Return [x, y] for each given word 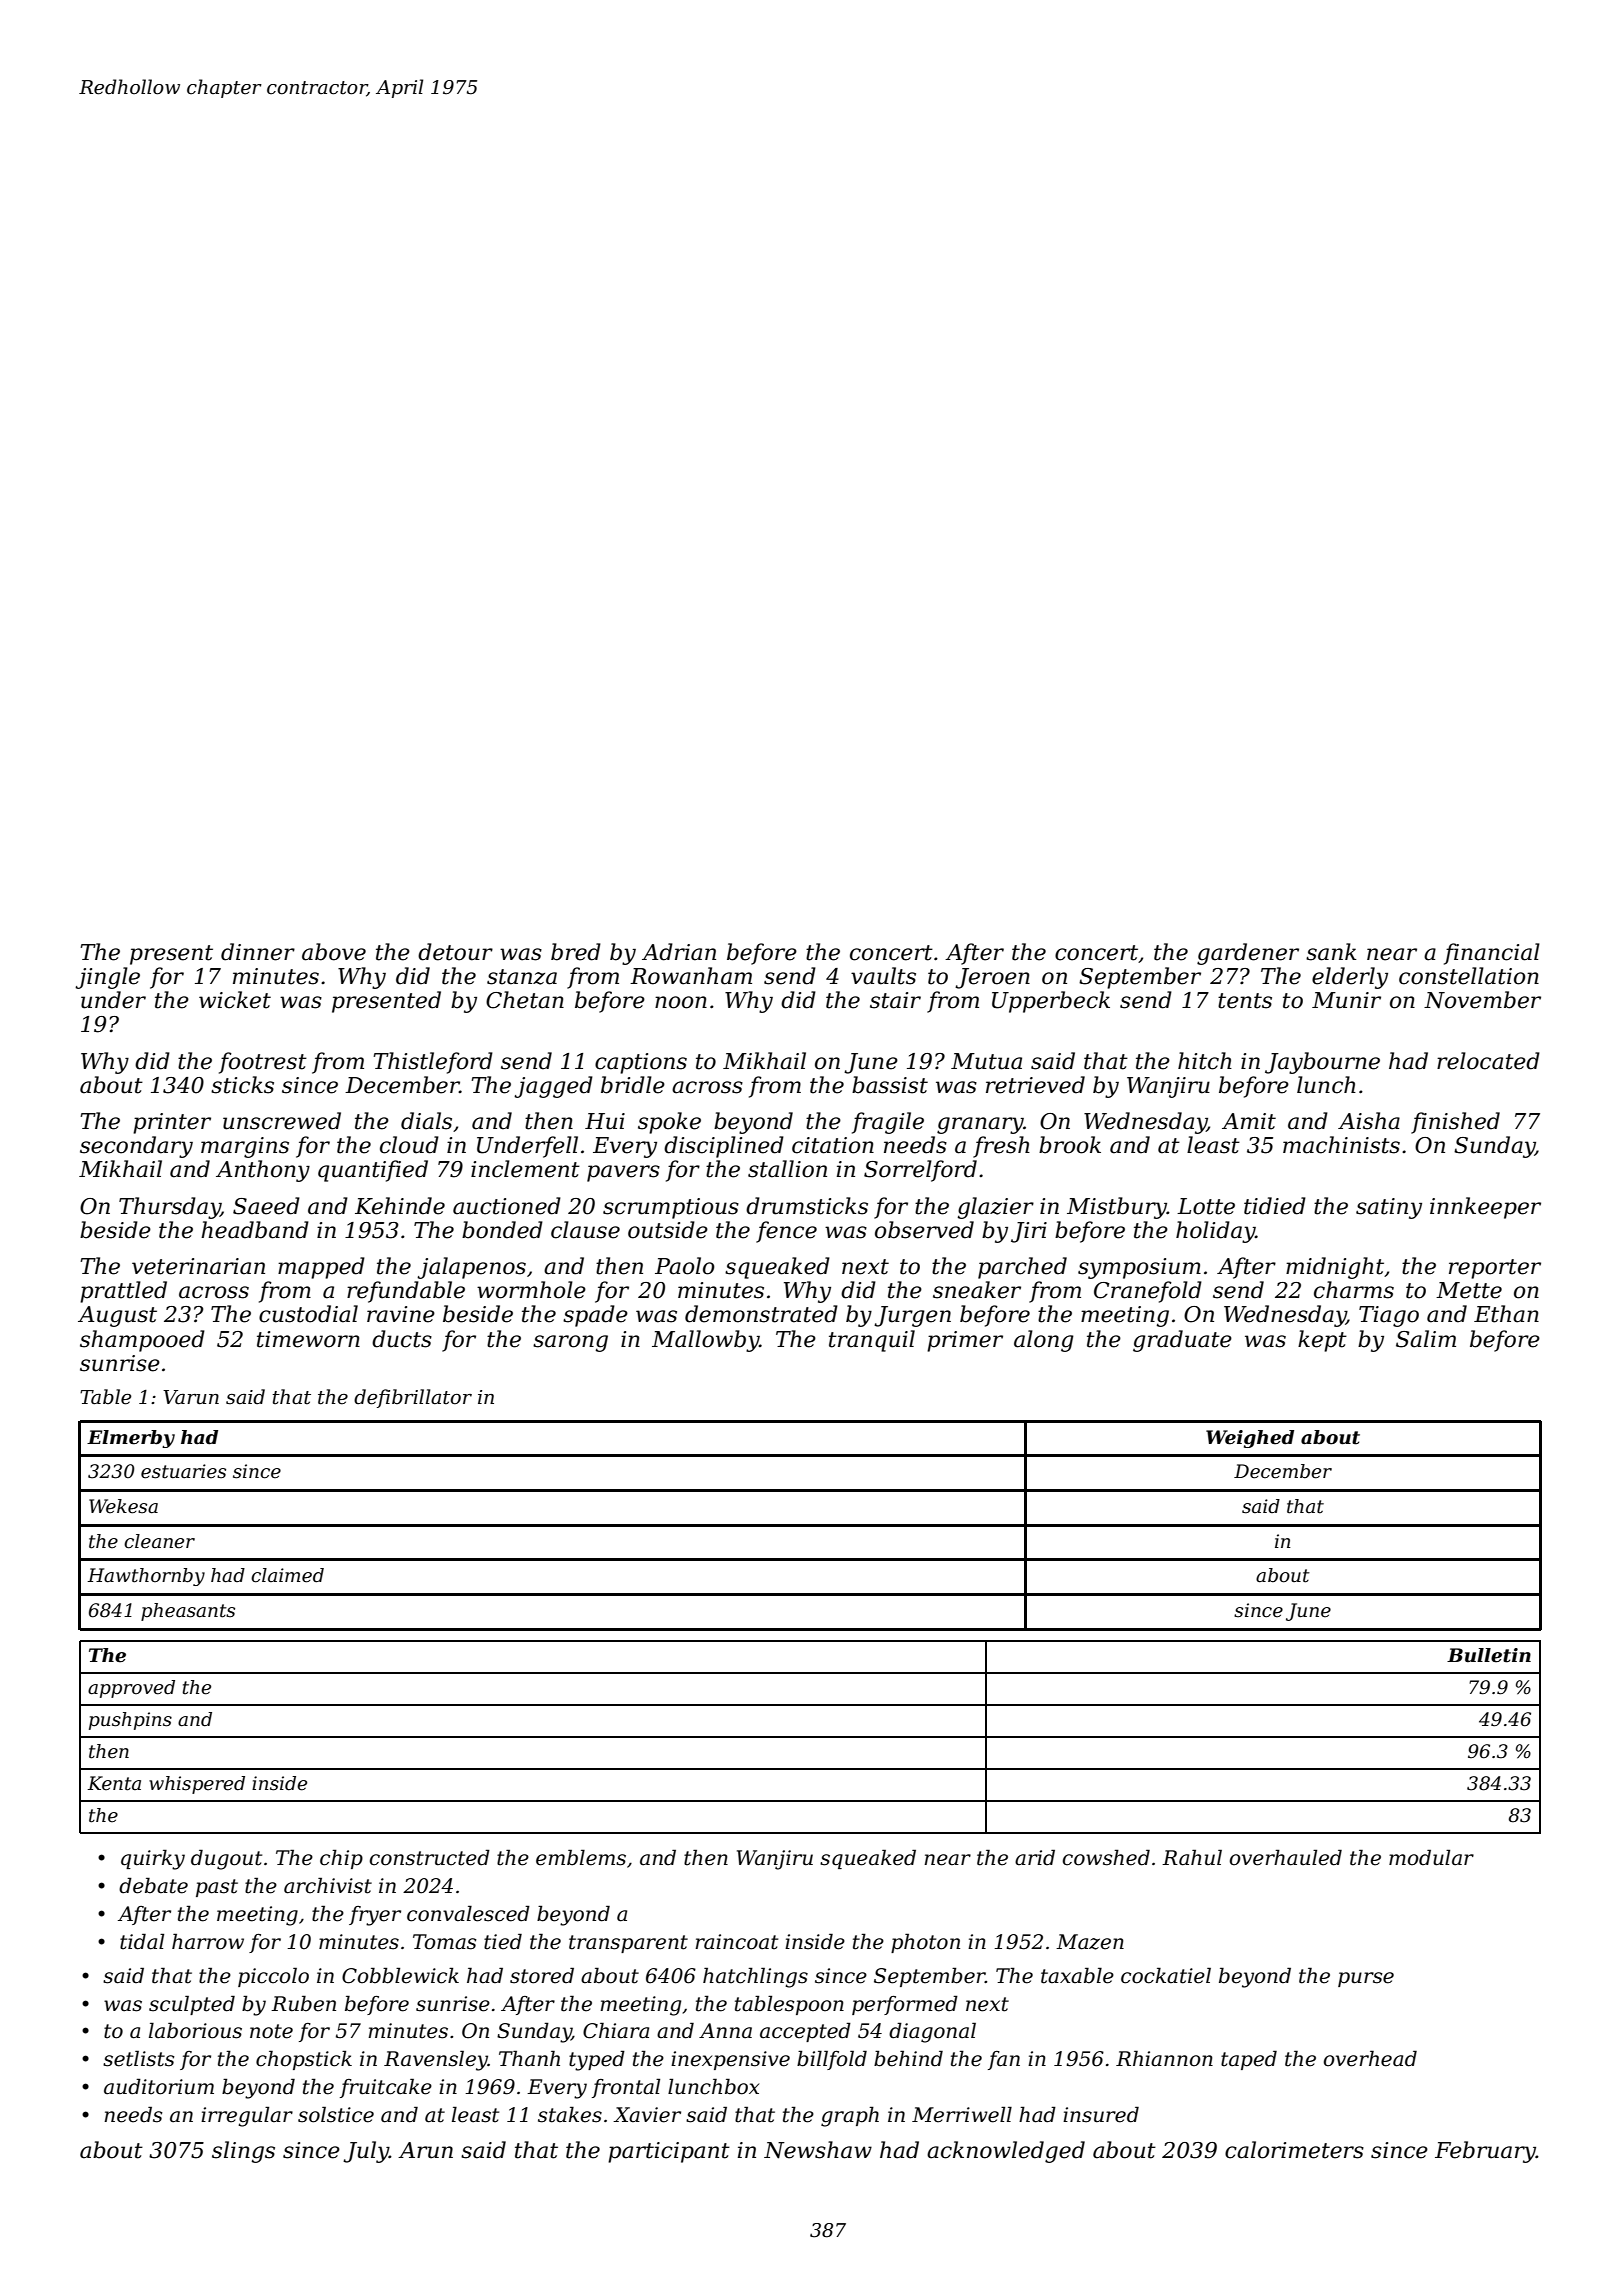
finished [1455, 1123]
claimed [287, 1575]
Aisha [1369, 1121]
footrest [263, 1063]
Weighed [1250, 1439]
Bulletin [1489, 1655]
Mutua [986, 1061]
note [271, 2031]
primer [965, 1341]
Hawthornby [146, 1577]
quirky [153, 1859]
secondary [136, 1147]
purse [1366, 1979]
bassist [890, 1085]
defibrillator [413, 1398]
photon [925, 1943]
